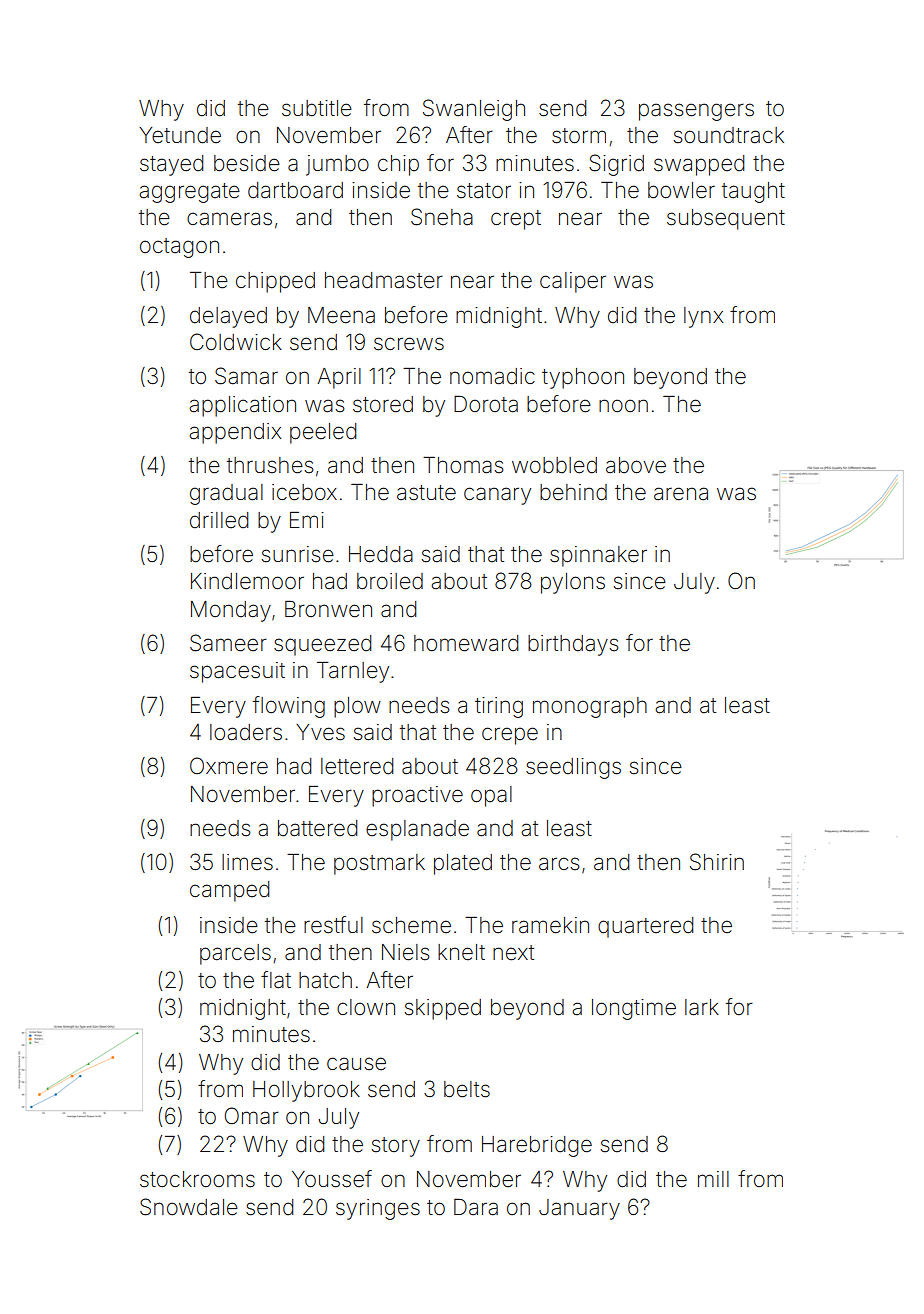  What do you see at coordinates (598, 556) in the screenshot?
I see `spinnaker` at bounding box center [598, 556].
